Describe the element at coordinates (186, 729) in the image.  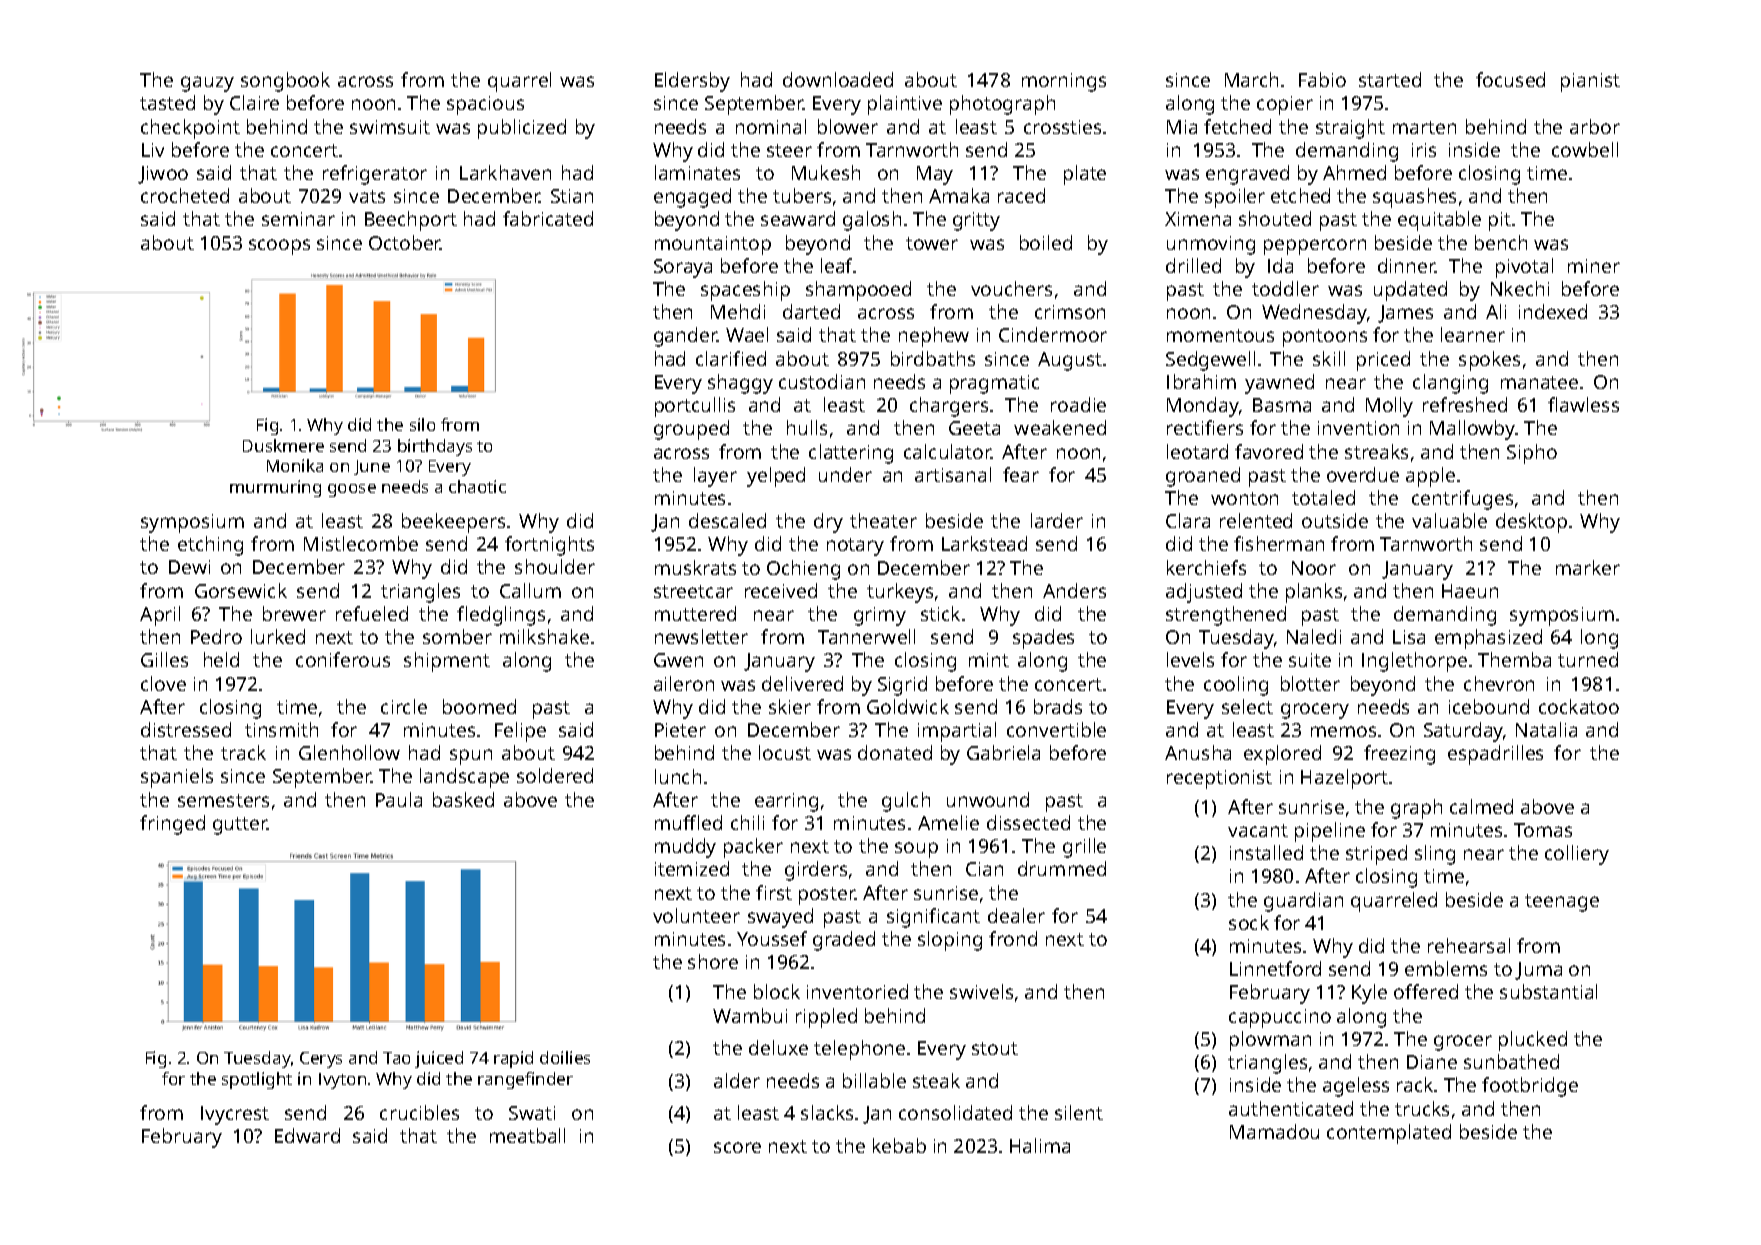
I see `distressed` at that location.
